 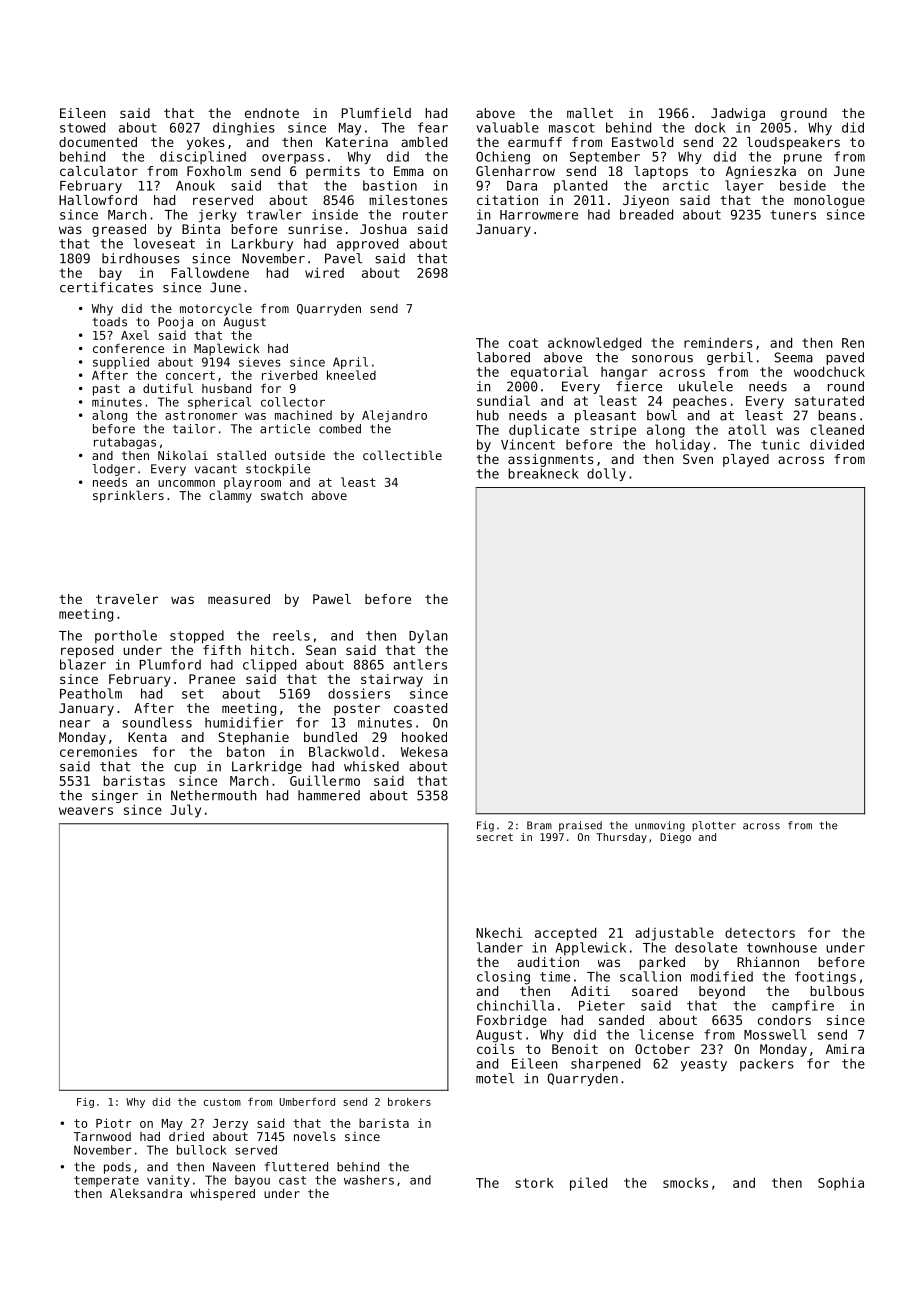 What do you see at coordinates (230, 496) in the document?
I see `clammy` at bounding box center [230, 496].
